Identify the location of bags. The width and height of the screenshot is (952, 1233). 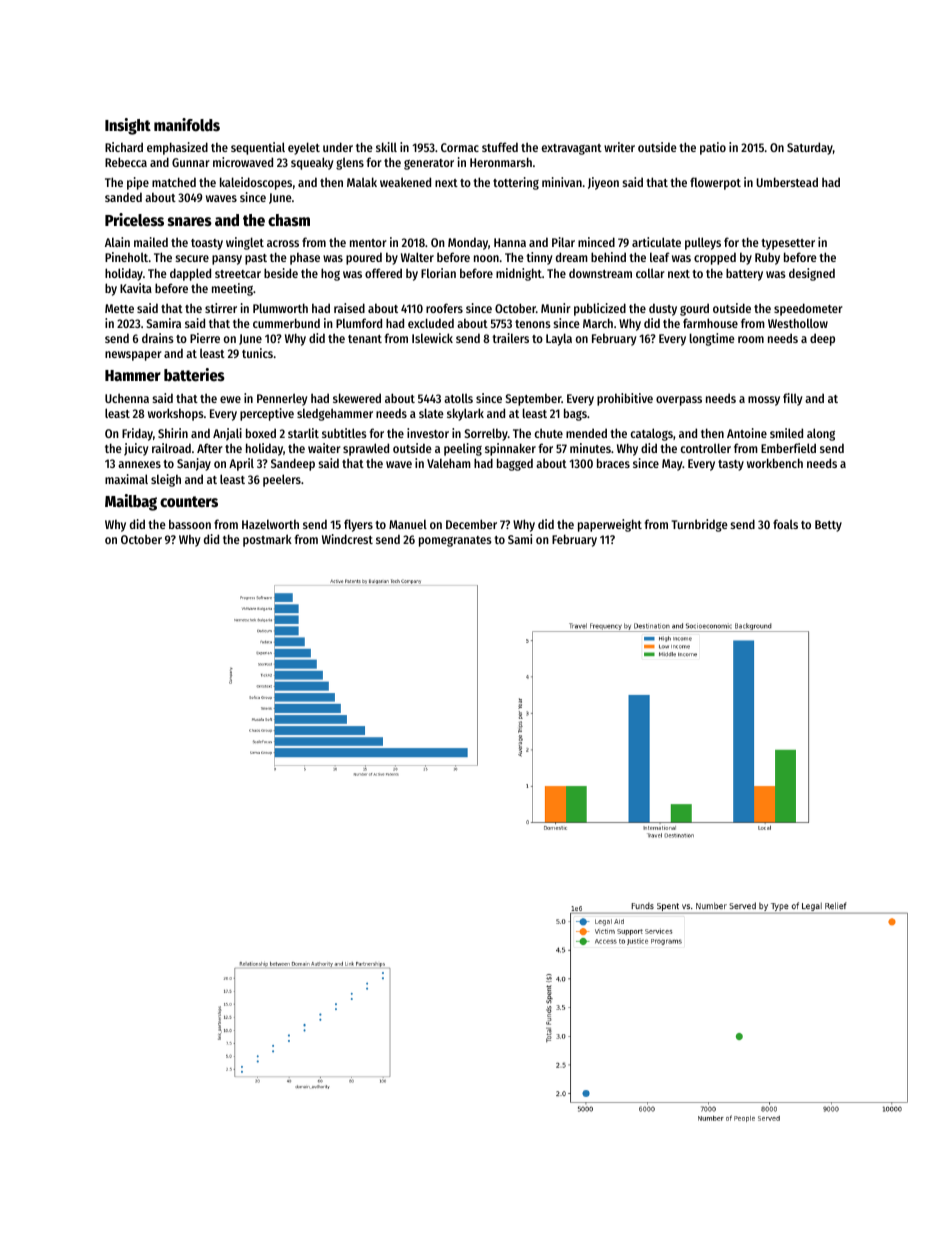
(575, 414).
